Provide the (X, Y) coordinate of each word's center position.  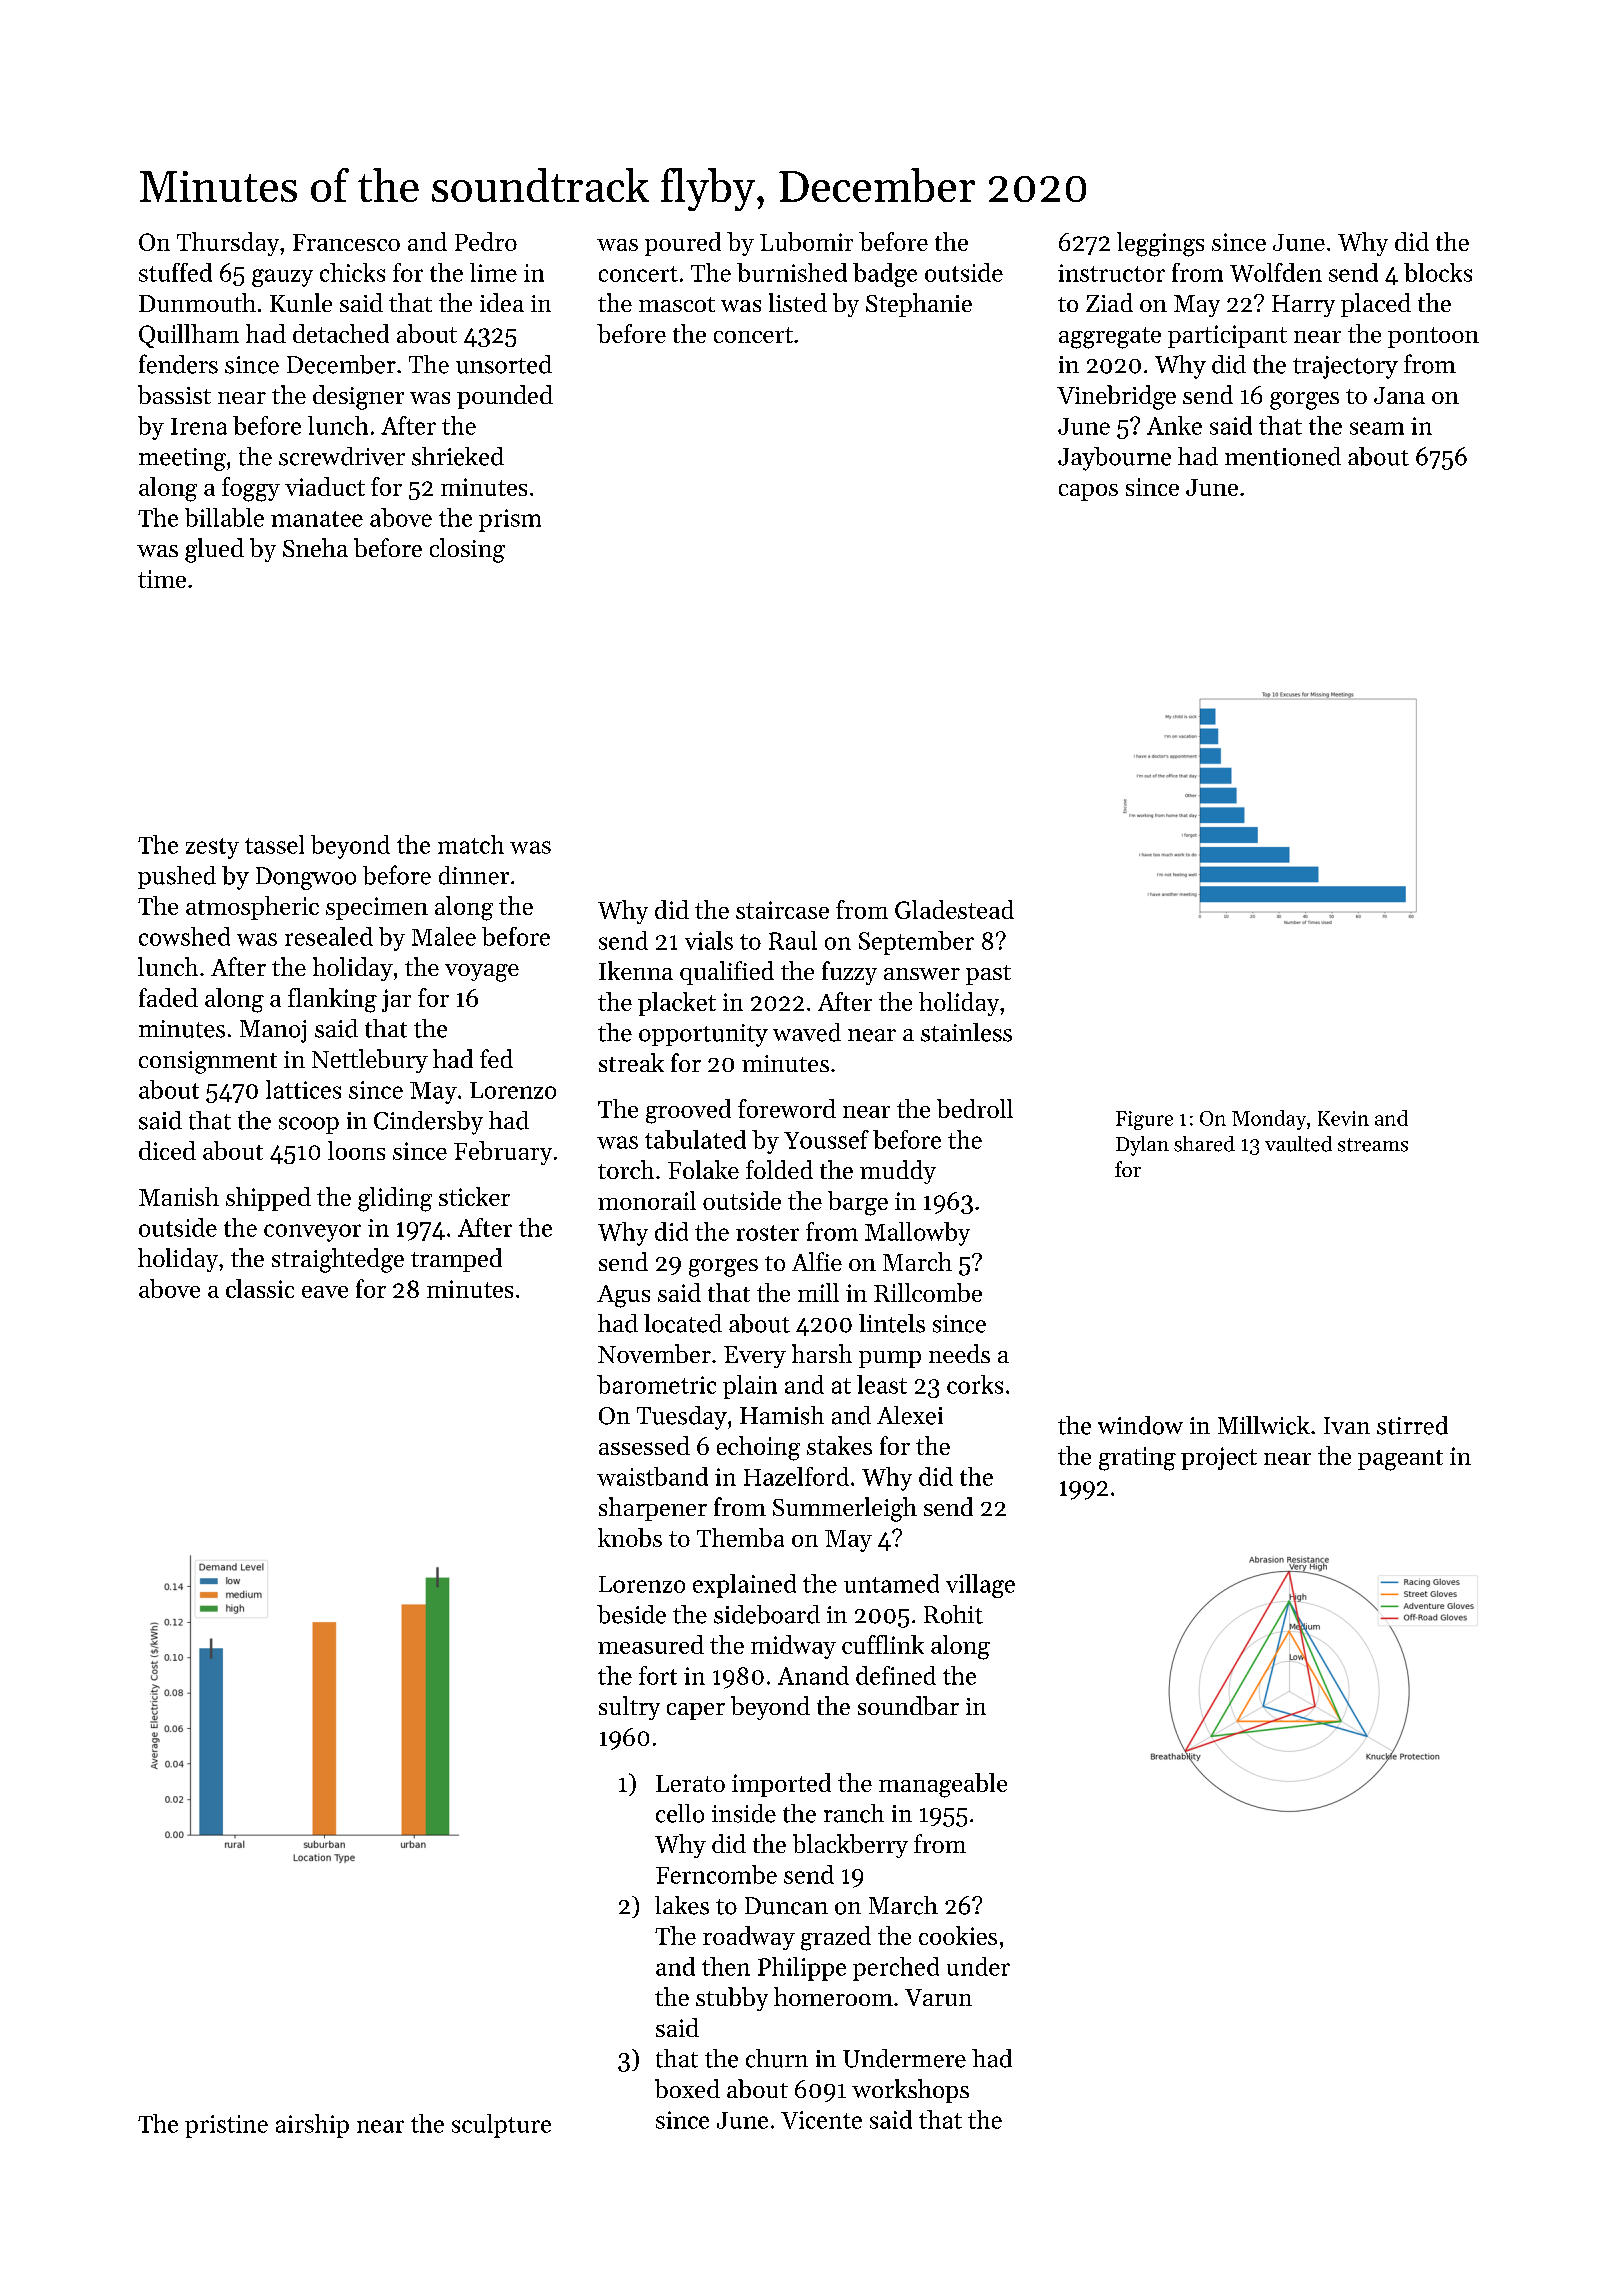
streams (1373, 1145)
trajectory (1345, 367)
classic (260, 1288)
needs (959, 1353)
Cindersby (428, 1123)
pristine (226, 2126)
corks (975, 1384)
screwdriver (342, 456)
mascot (677, 304)
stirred (1412, 1425)
